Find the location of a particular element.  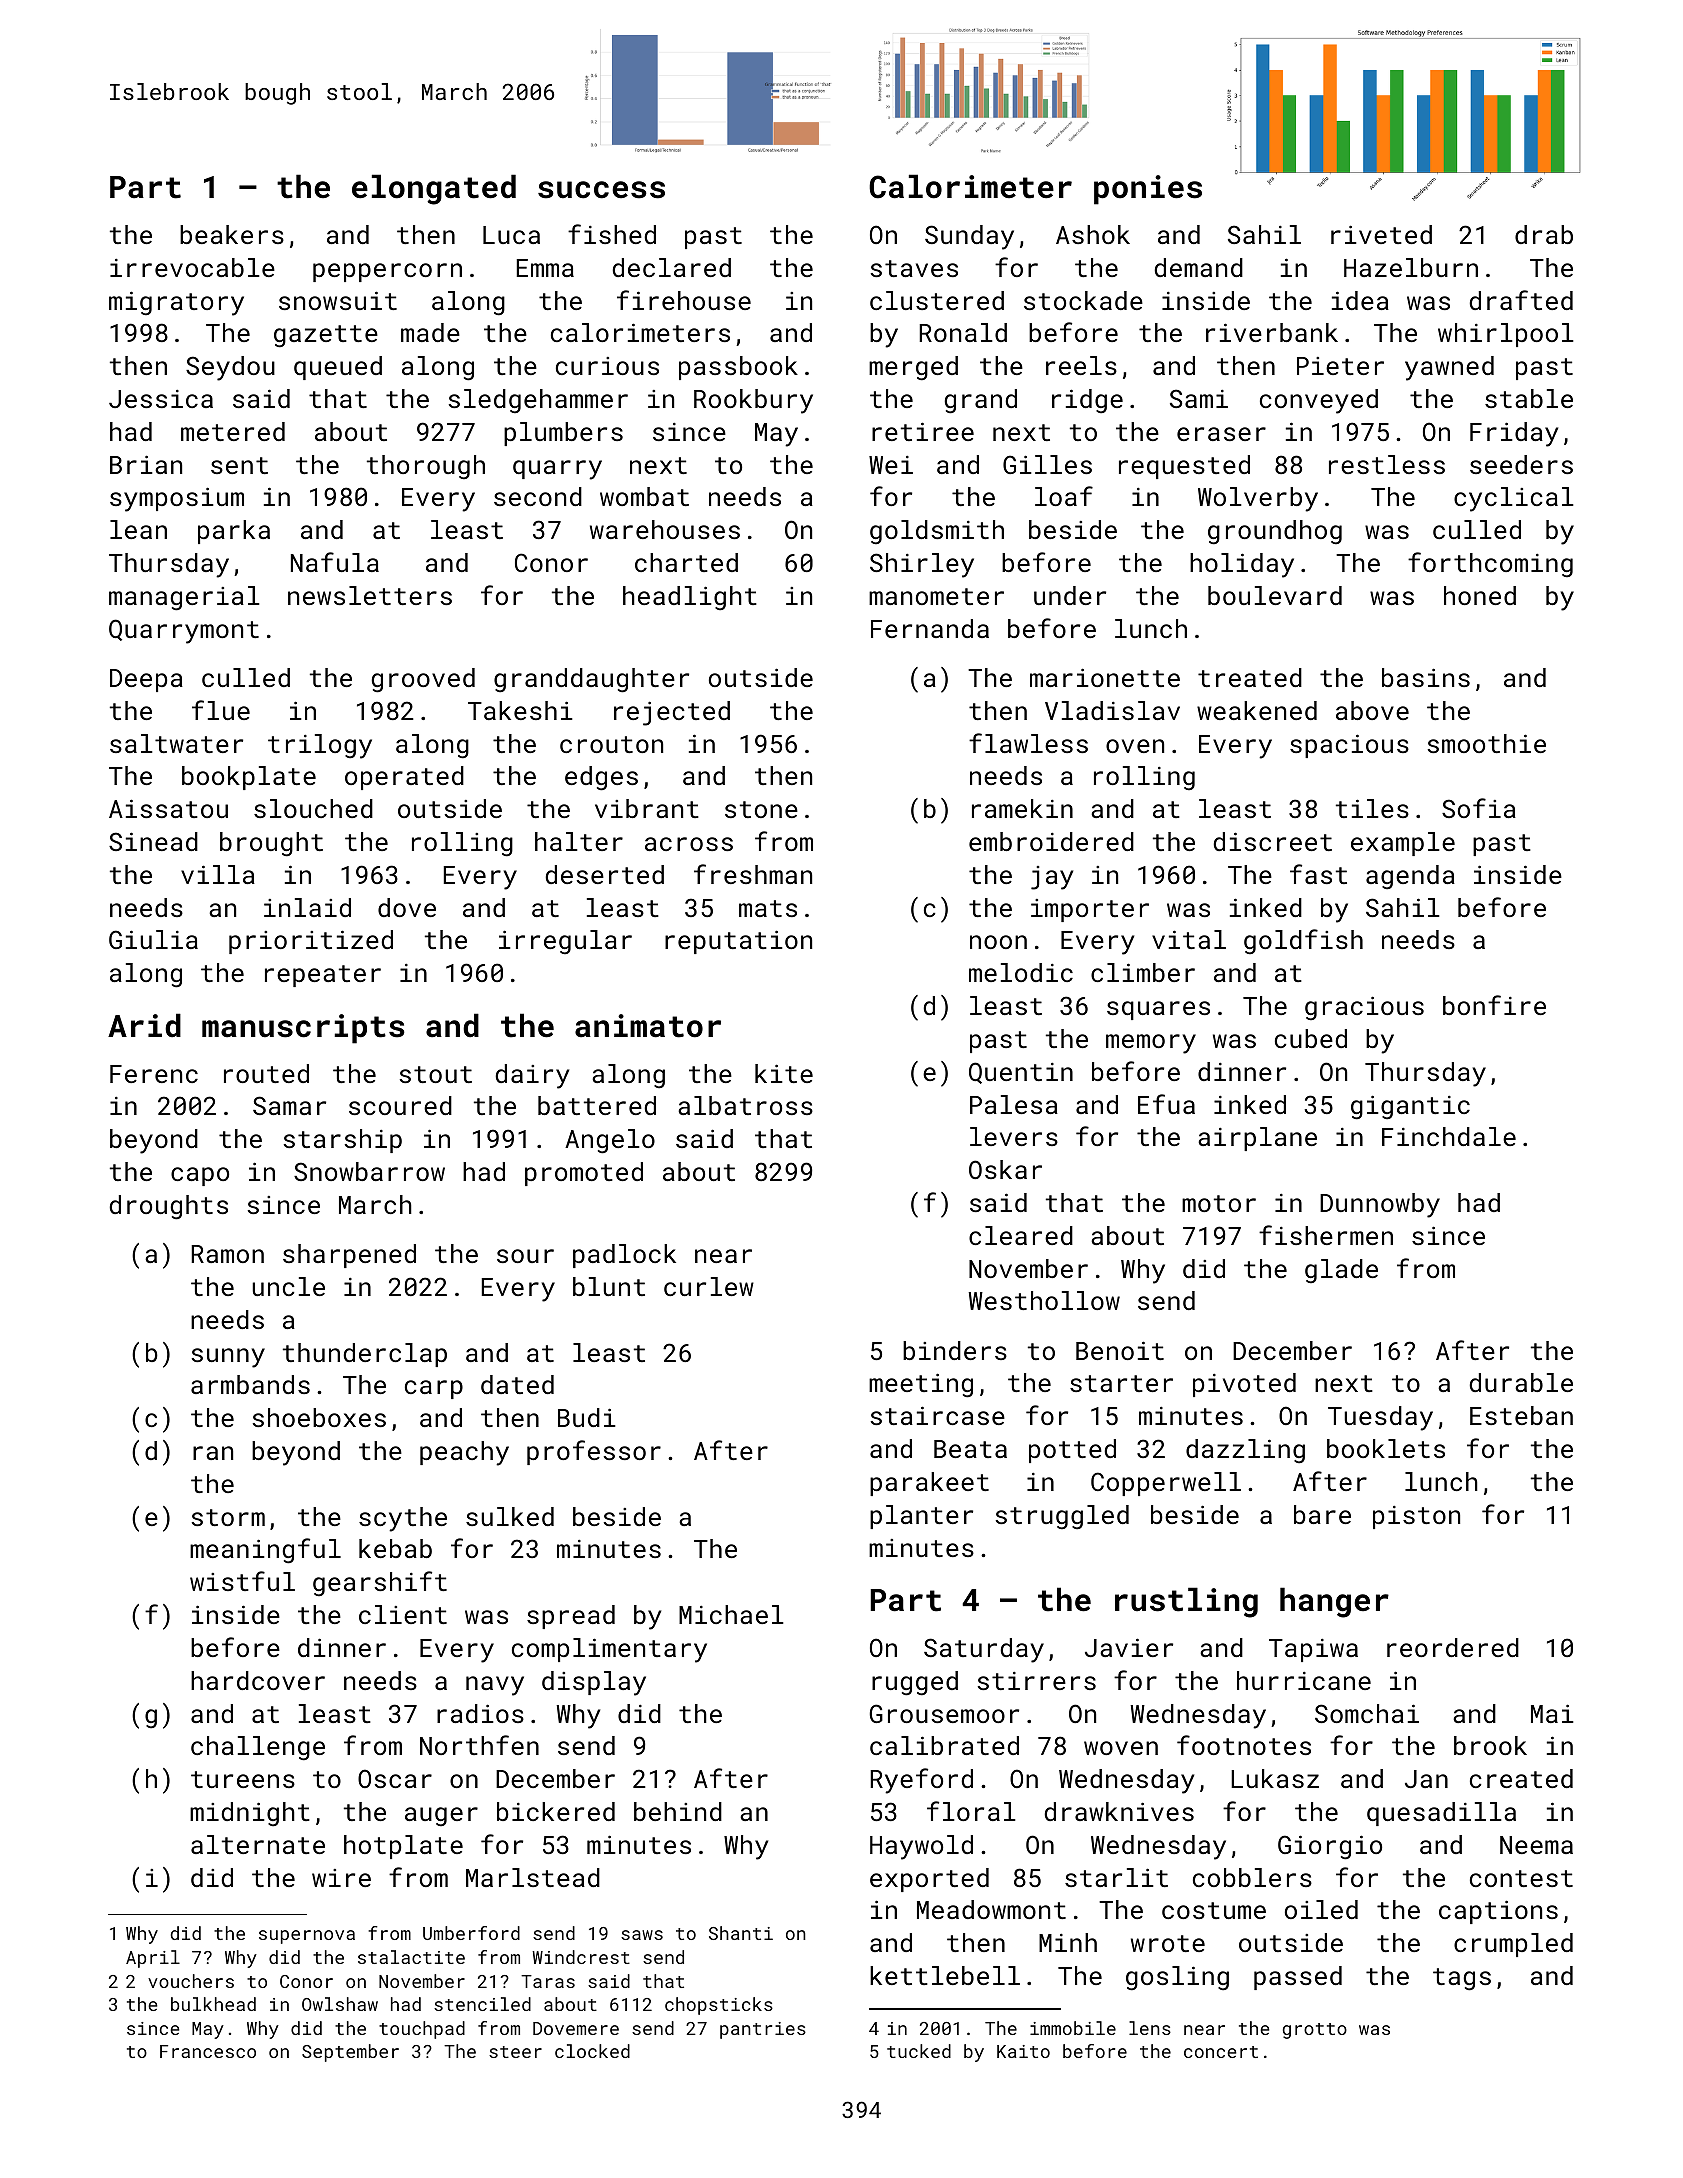

client is located at coordinates (403, 1614).
